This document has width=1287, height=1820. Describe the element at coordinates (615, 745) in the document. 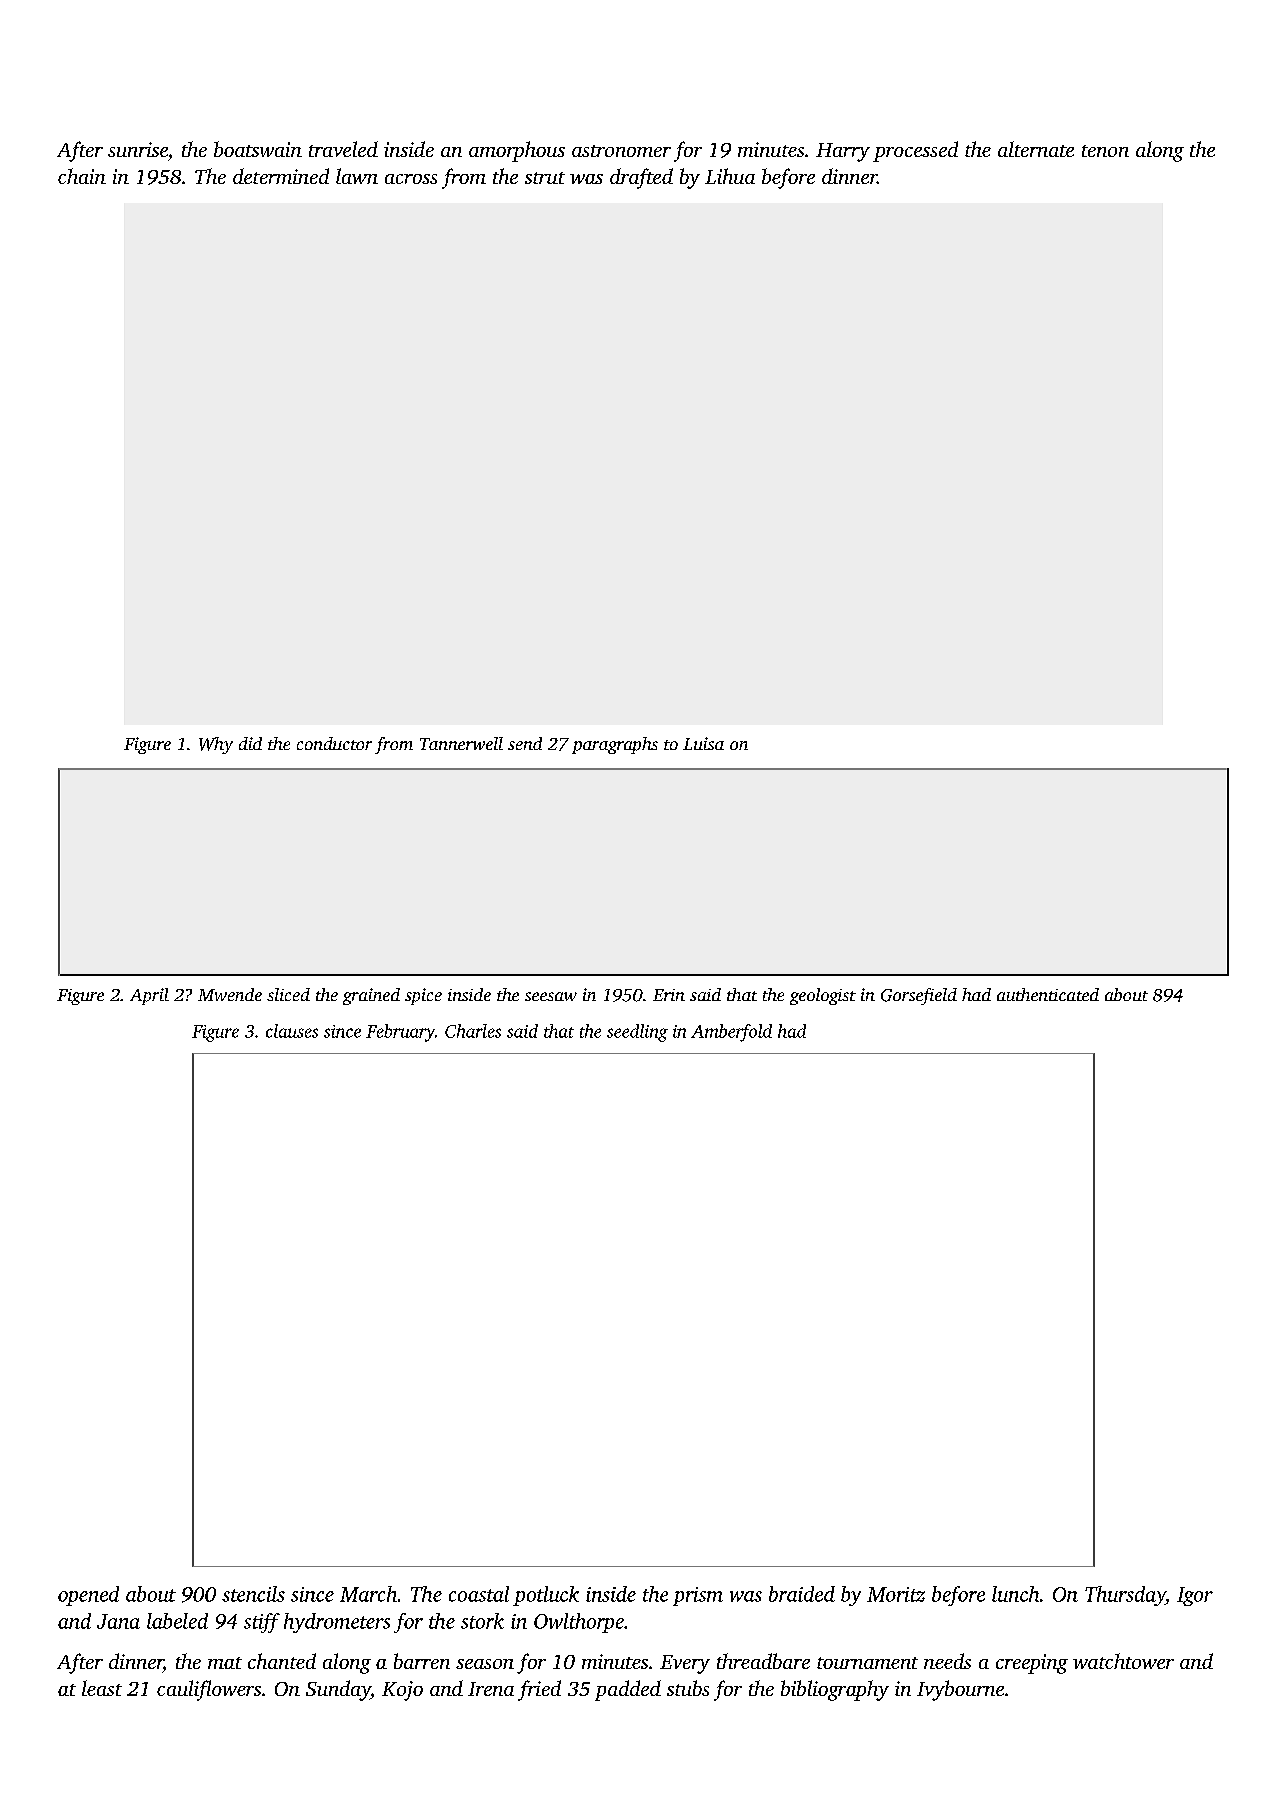

I see `paragraphs` at that location.
